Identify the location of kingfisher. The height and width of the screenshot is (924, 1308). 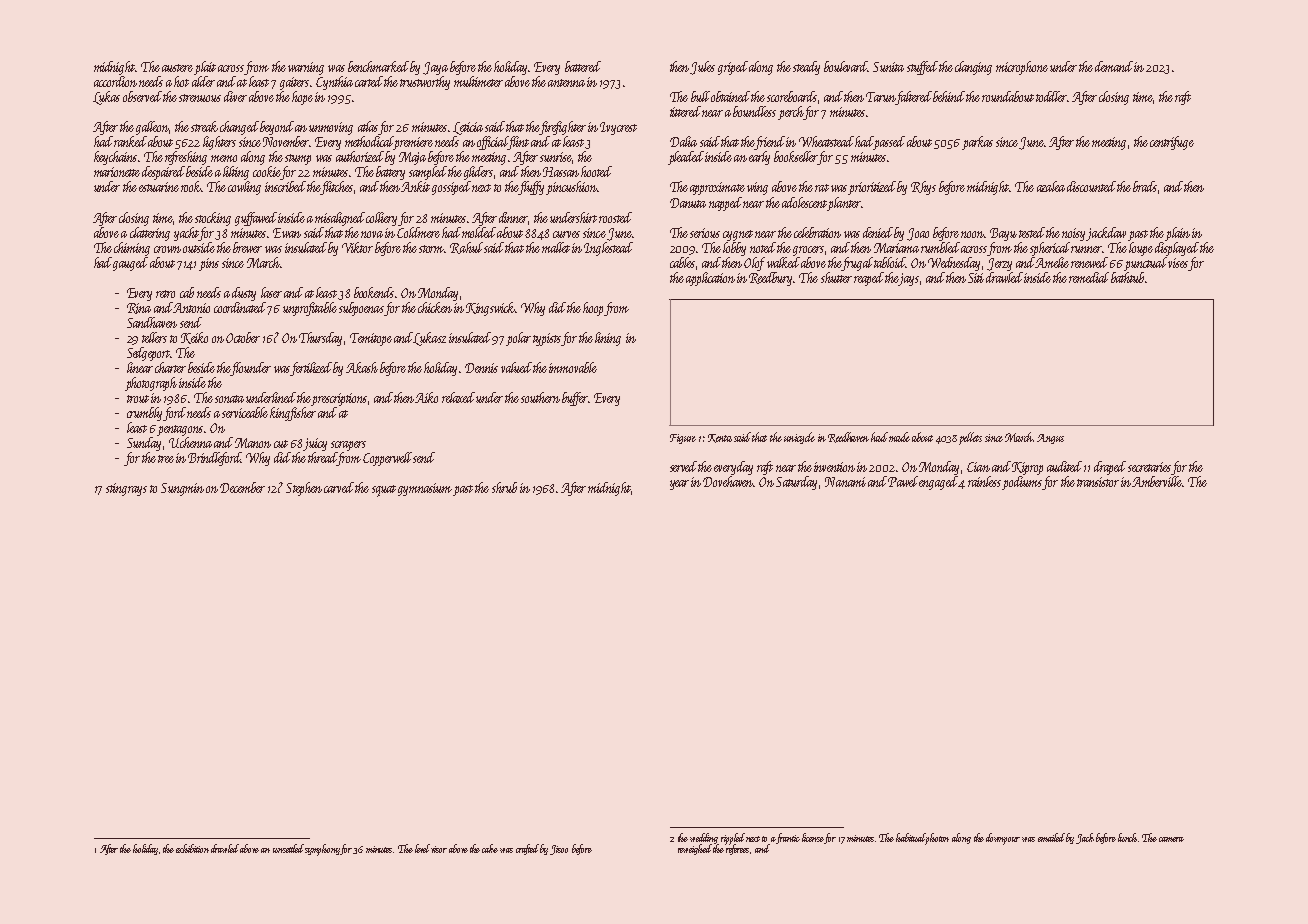
(293, 414).
